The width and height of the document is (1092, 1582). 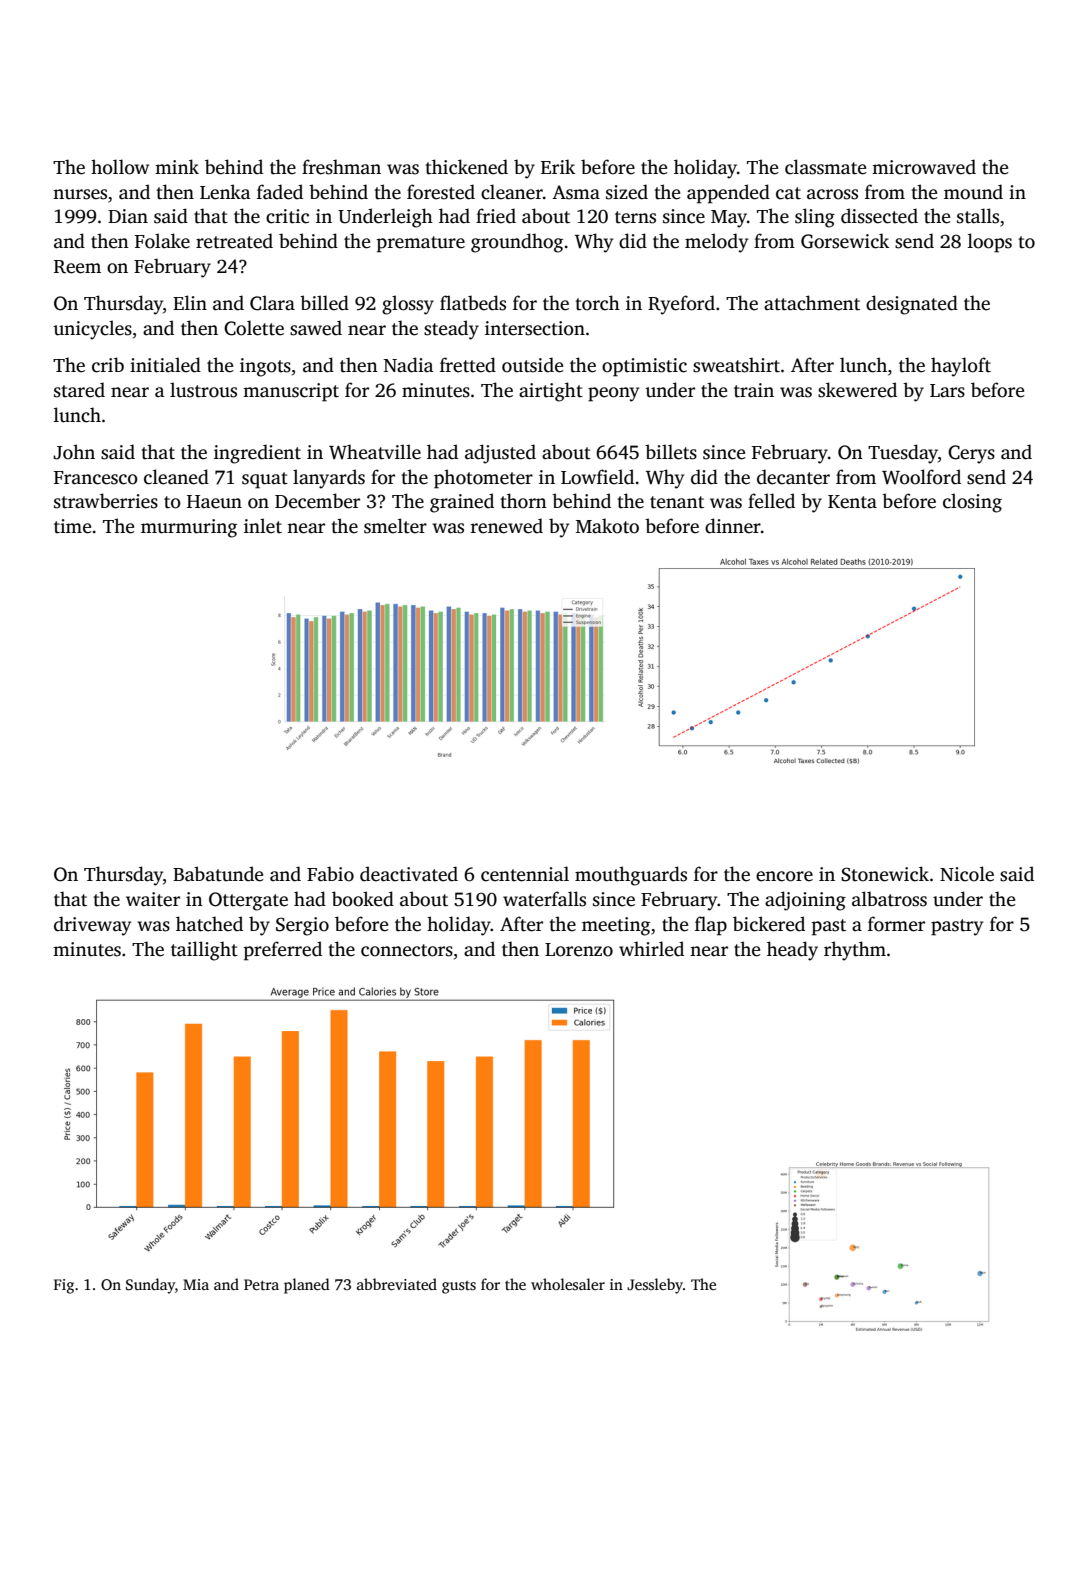 I want to click on designated, so click(x=912, y=305).
